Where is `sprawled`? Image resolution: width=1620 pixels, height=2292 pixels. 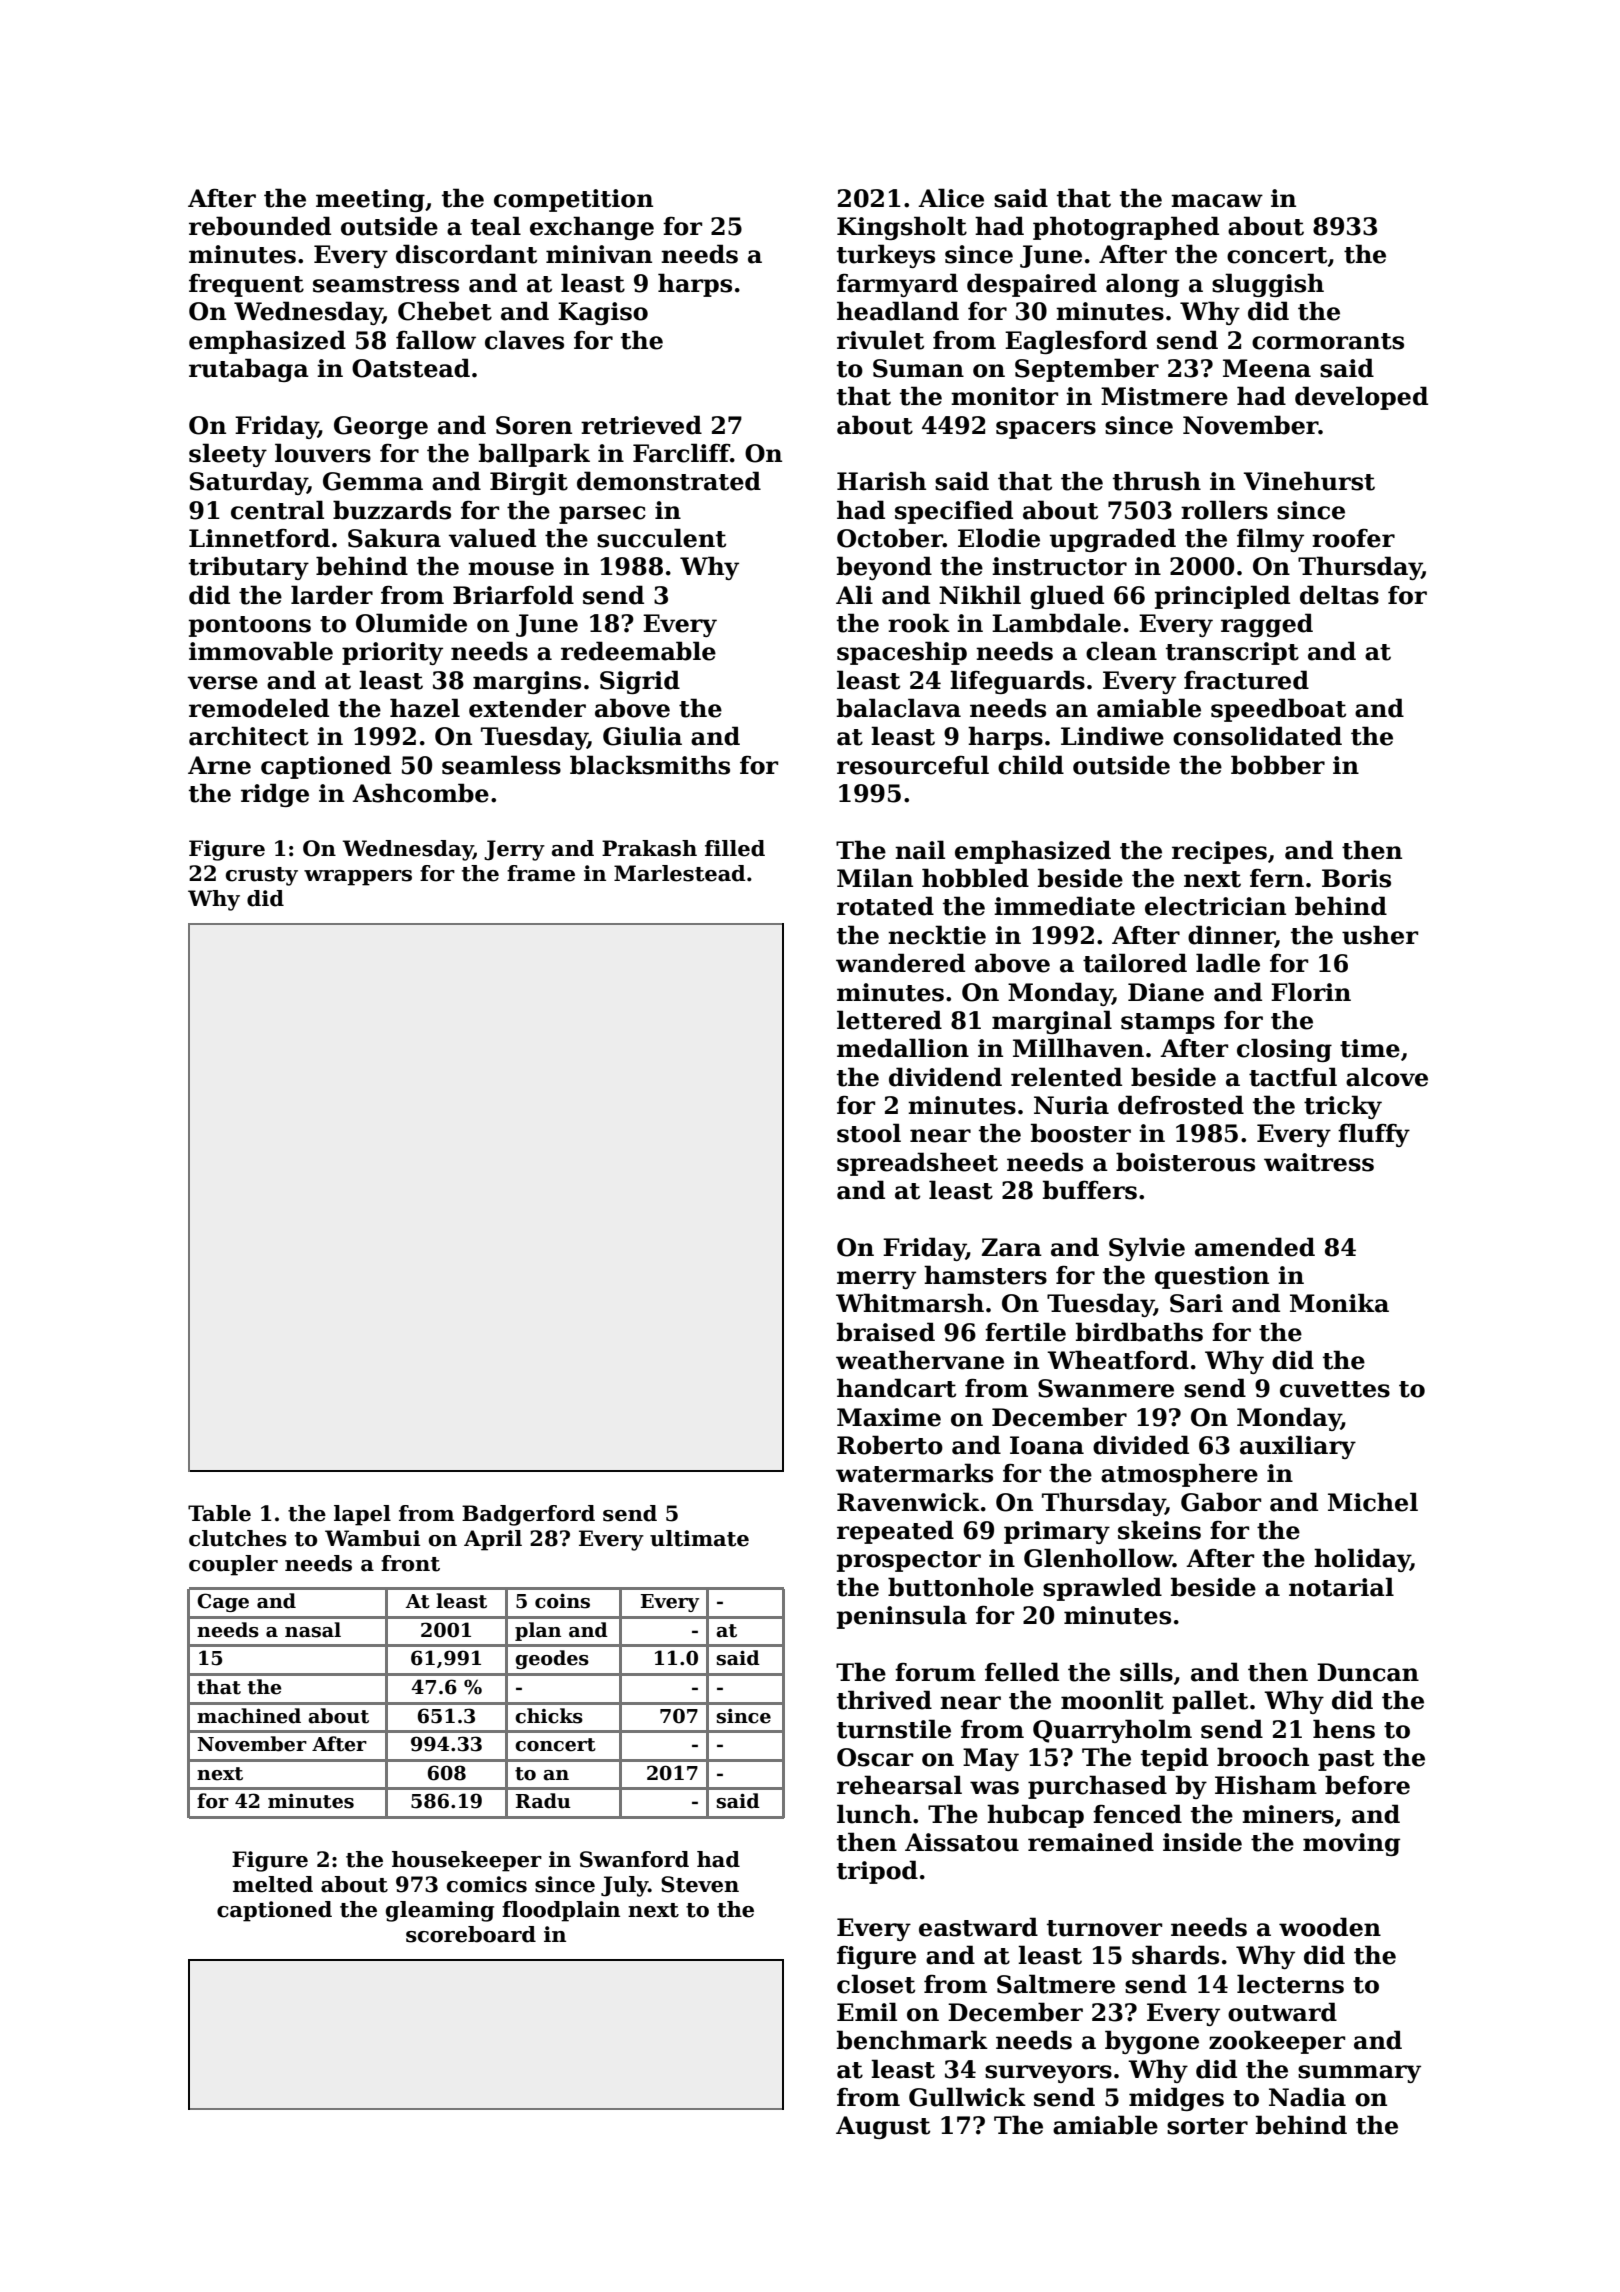
sprawled is located at coordinates (1102, 1589).
